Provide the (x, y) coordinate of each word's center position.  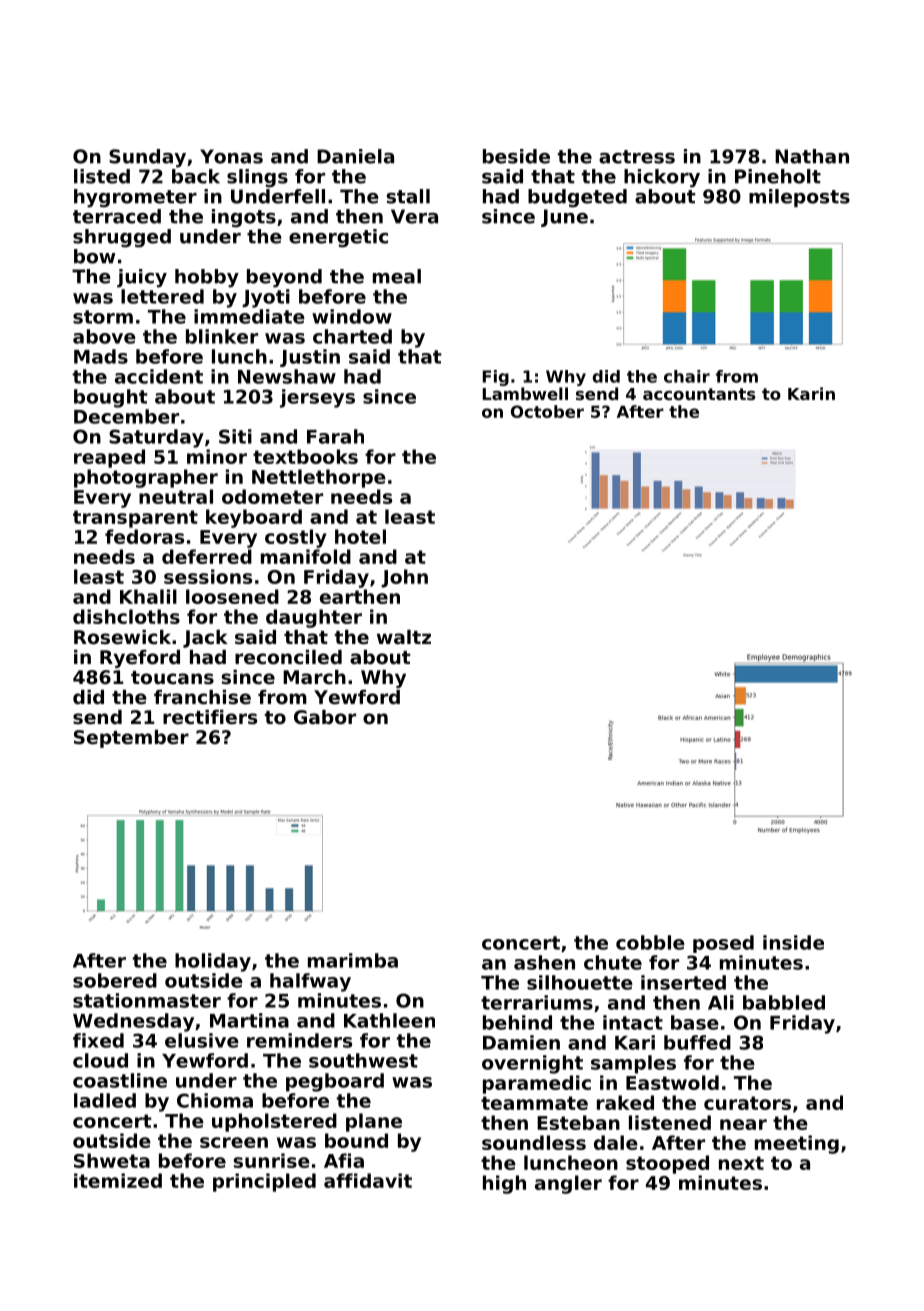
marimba (353, 960)
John (404, 578)
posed (723, 944)
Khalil (148, 596)
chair (687, 376)
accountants (699, 394)
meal (397, 276)
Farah (335, 436)
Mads (101, 356)
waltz (404, 637)
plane (374, 1122)
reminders (299, 1040)
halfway (310, 982)
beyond (284, 278)
